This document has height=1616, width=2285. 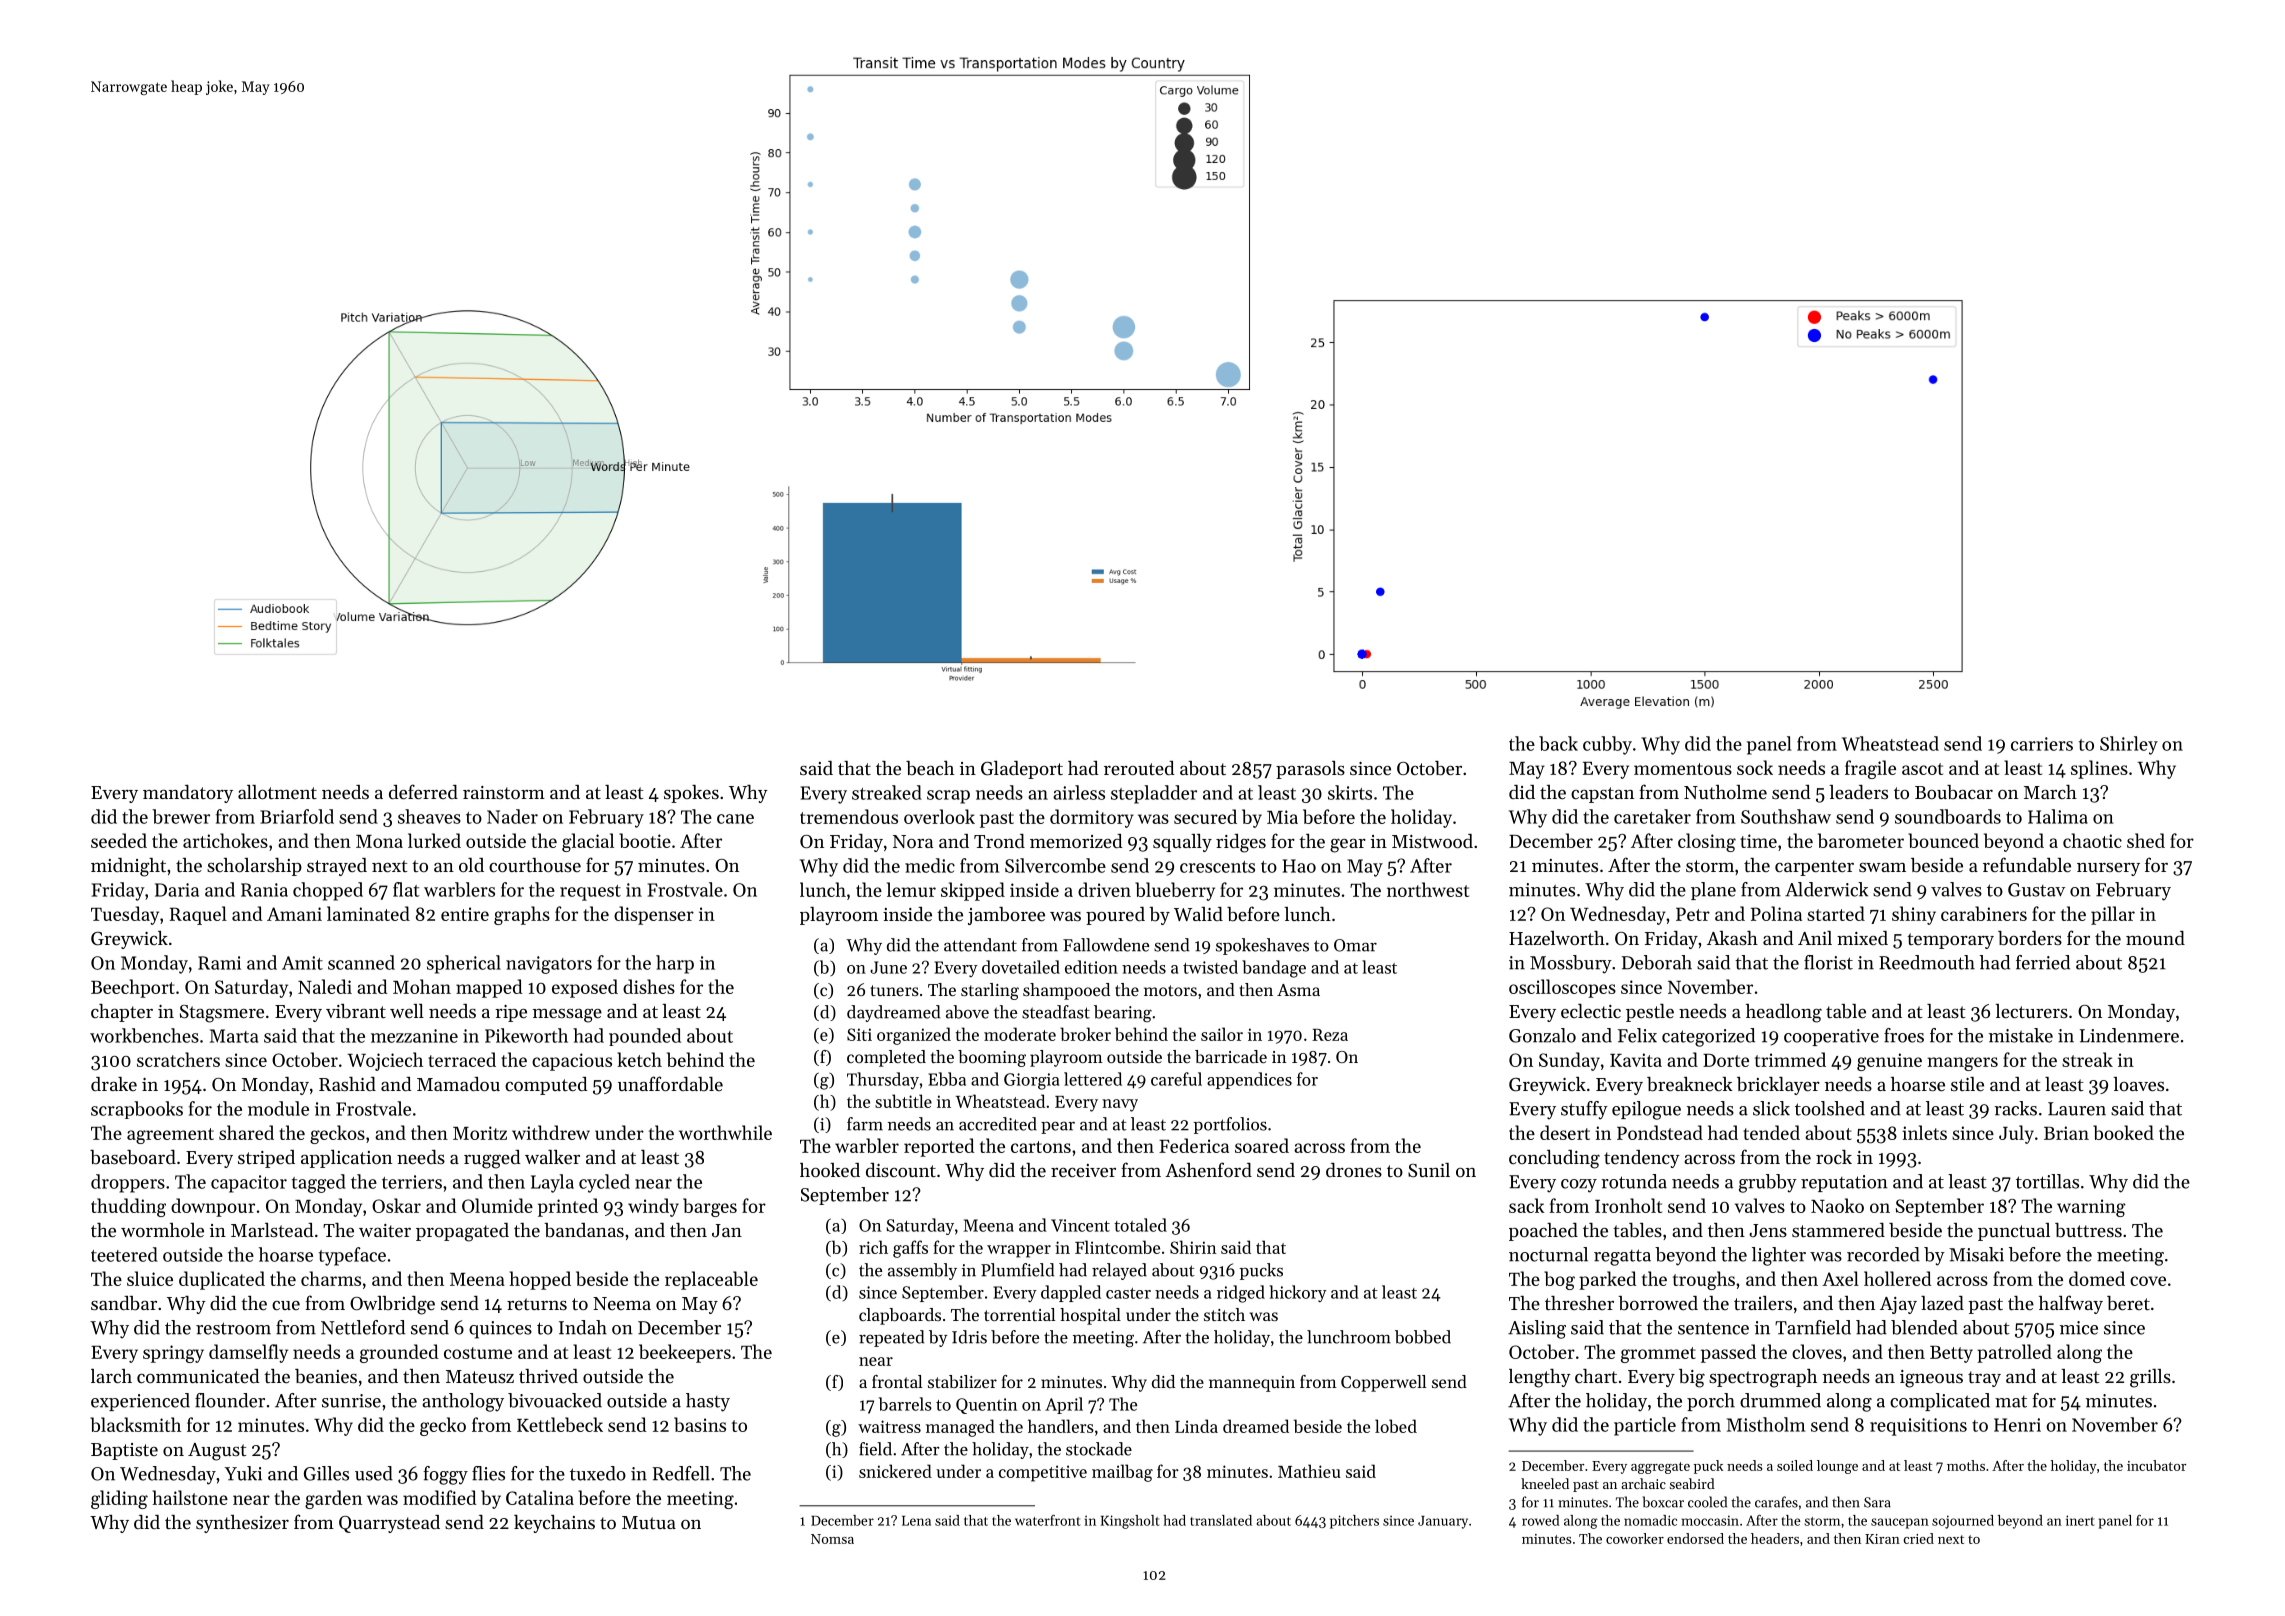 I want to click on deferred, so click(x=423, y=791).
